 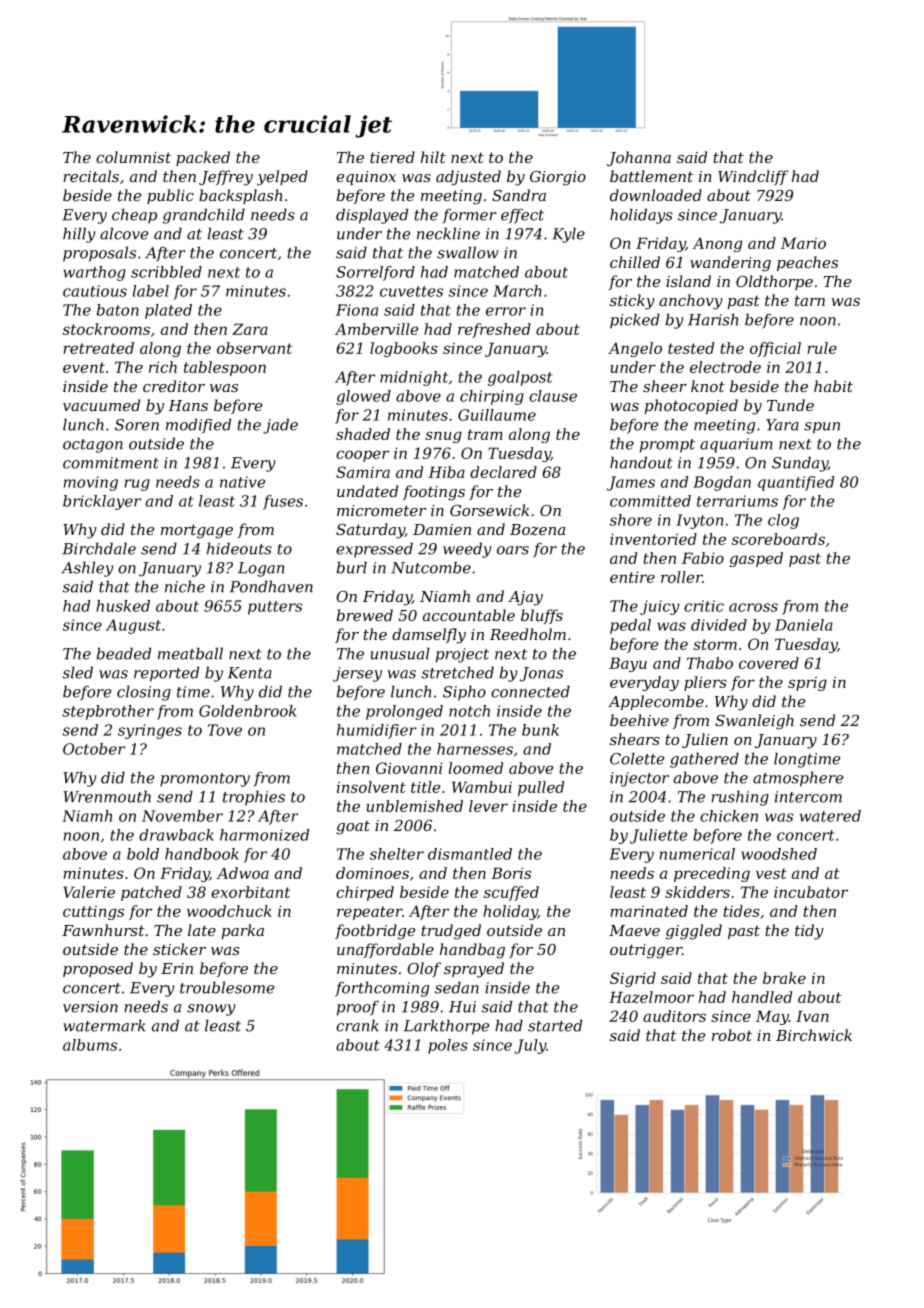 What do you see at coordinates (357, 1025) in the image?
I see `crank` at bounding box center [357, 1025].
